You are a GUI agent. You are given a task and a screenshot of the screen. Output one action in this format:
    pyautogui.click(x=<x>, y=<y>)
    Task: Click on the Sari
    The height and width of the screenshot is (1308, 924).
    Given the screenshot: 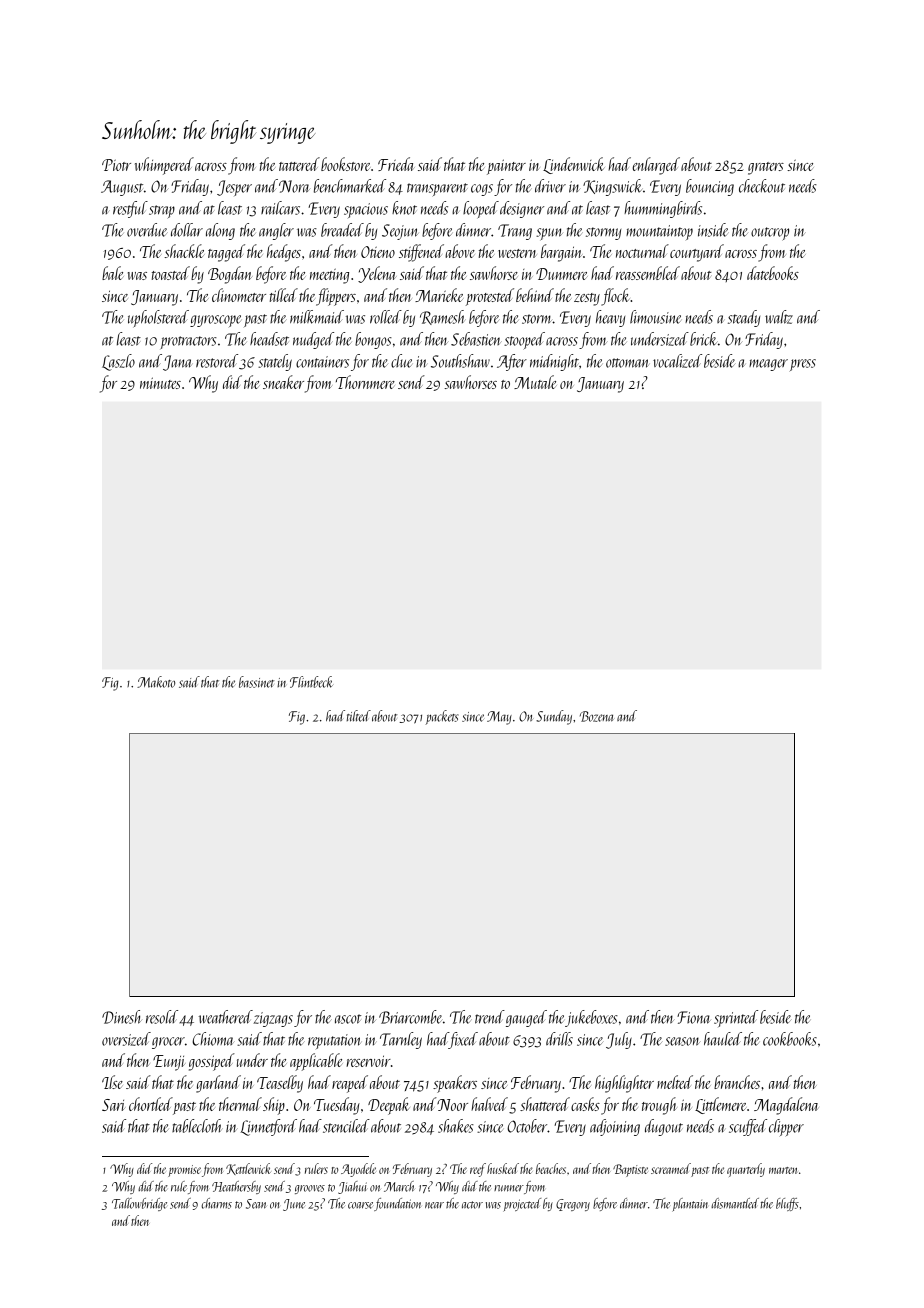 What is the action you would take?
    pyautogui.click(x=113, y=1105)
